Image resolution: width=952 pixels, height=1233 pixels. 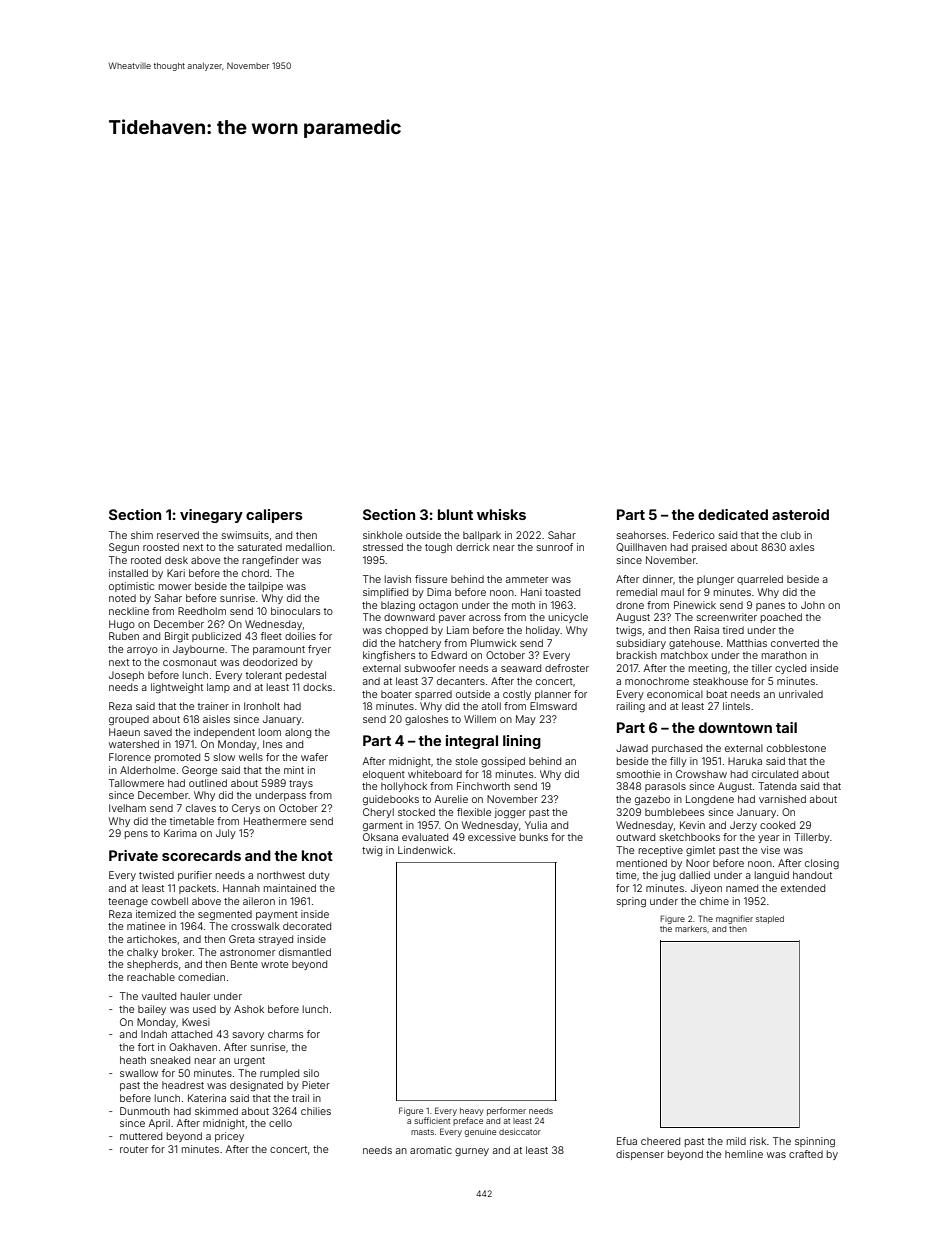 What do you see at coordinates (815, 1142) in the screenshot?
I see `spinning` at bounding box center [815, 1142].
